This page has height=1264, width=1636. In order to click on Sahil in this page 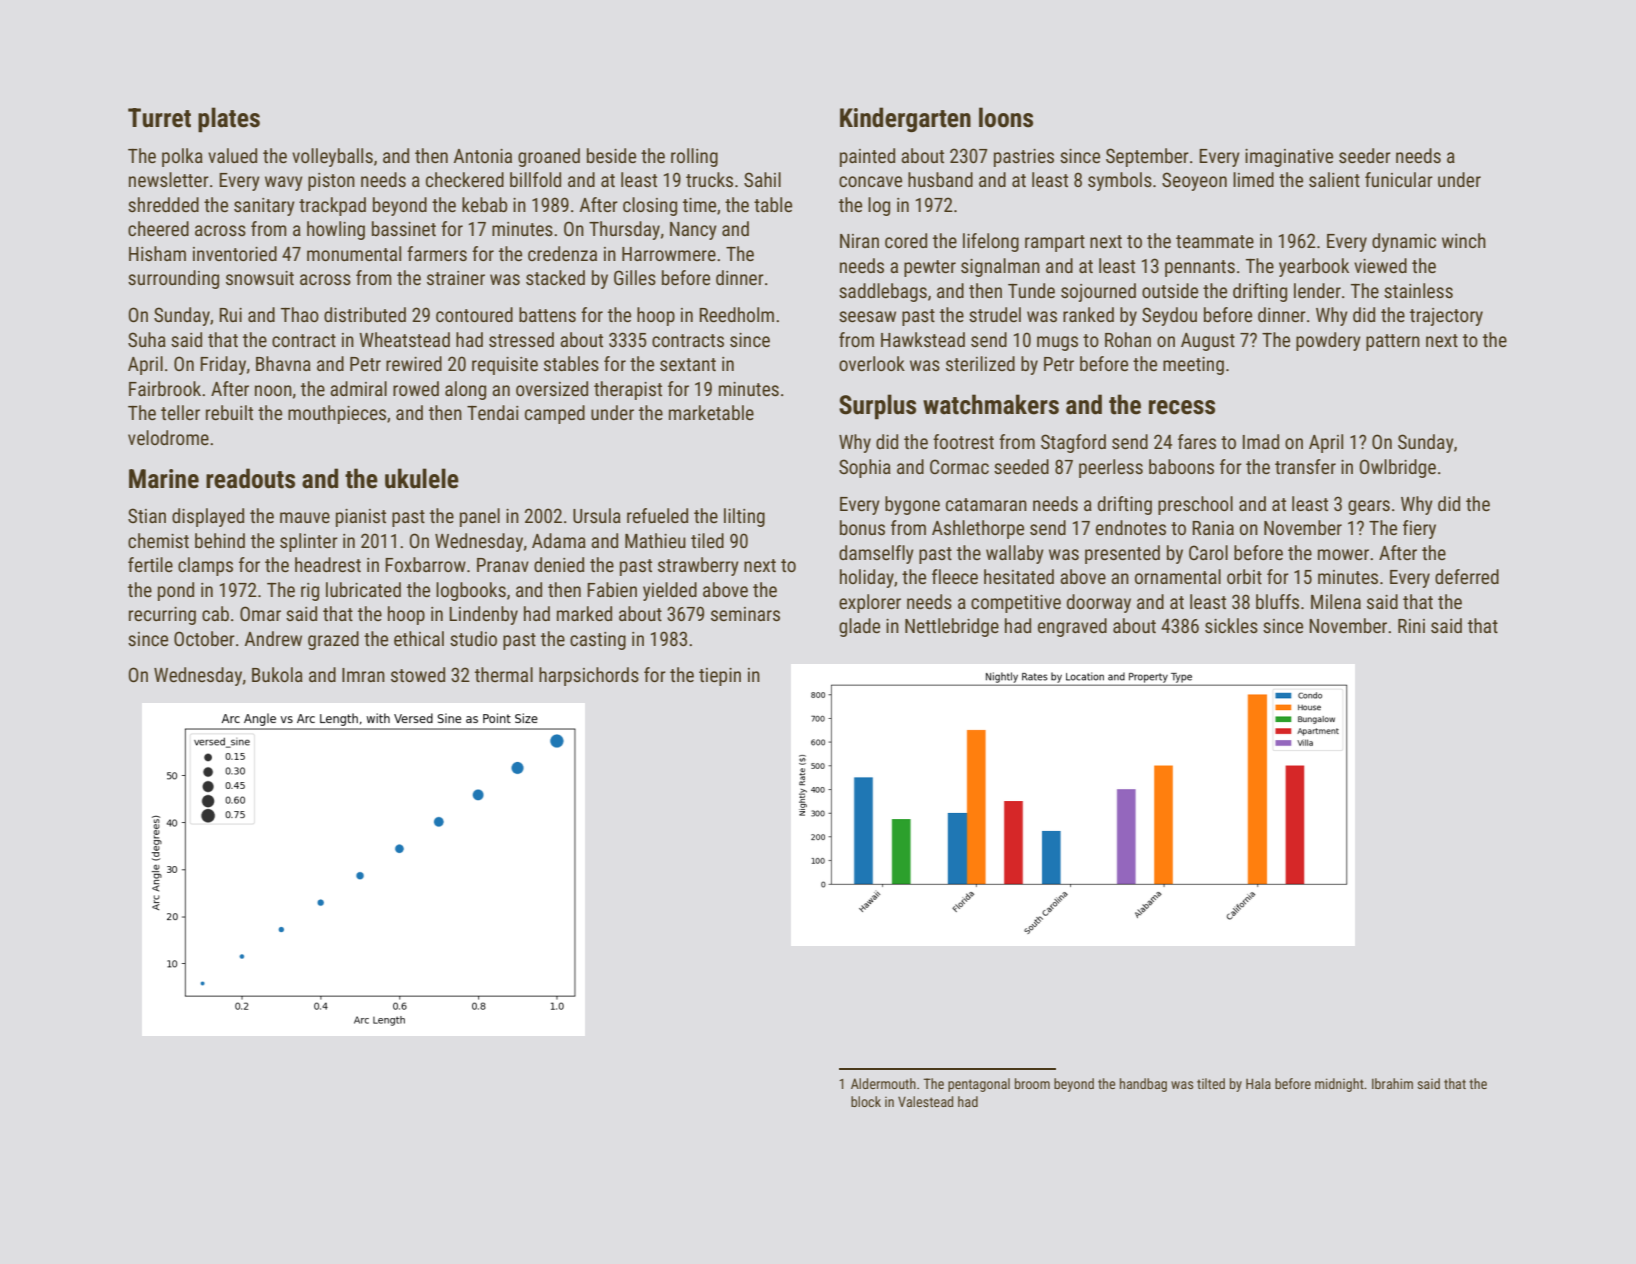, I will do `click(762, 179)`.
